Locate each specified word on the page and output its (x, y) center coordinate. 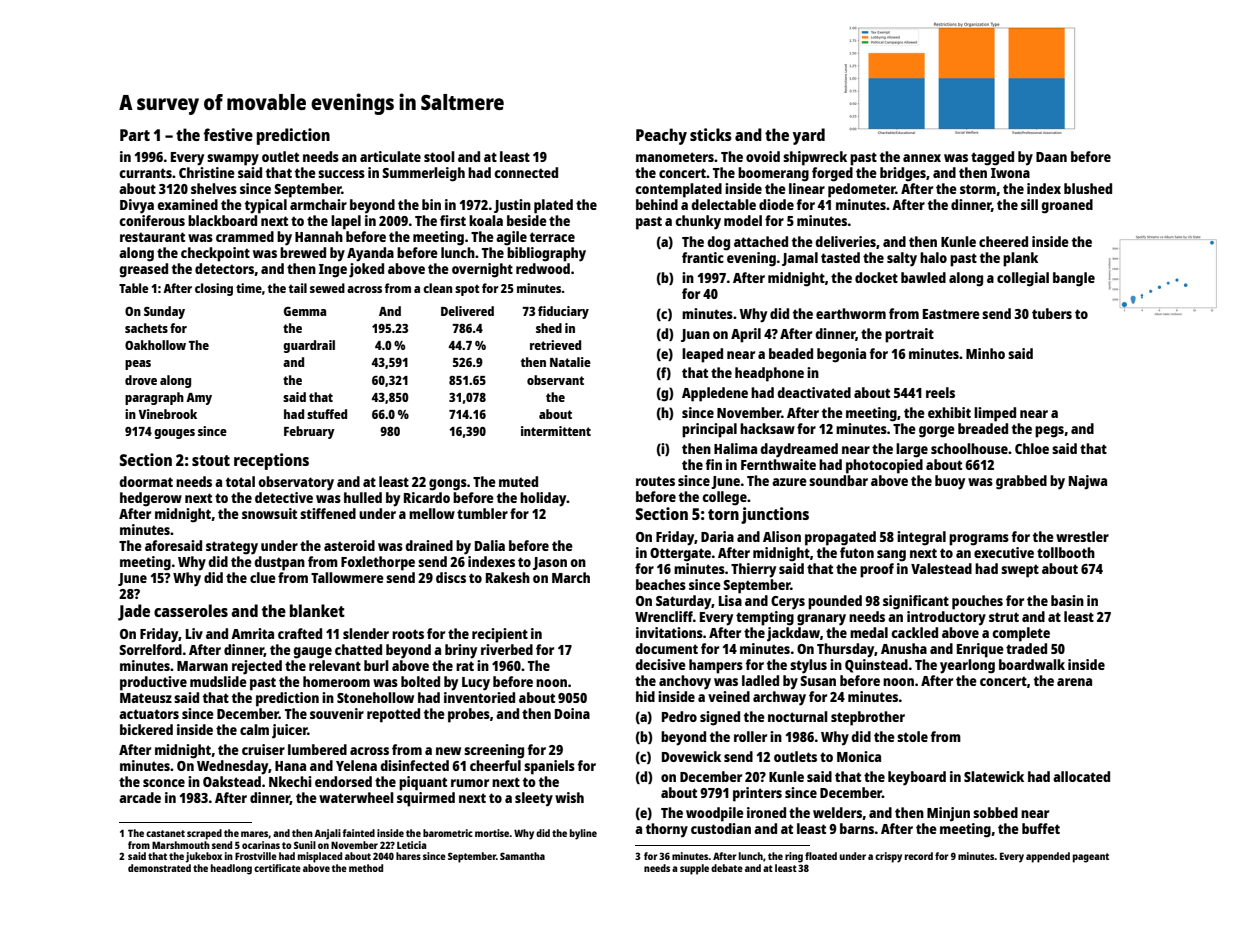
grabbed (1021, 482)
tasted (840, 257)
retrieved (555, 345)
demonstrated (159, 868)
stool (439, 156)
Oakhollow (155, 345)
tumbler (482, 513)
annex (922, 158)
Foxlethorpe (378, 563)
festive (228, 134)
